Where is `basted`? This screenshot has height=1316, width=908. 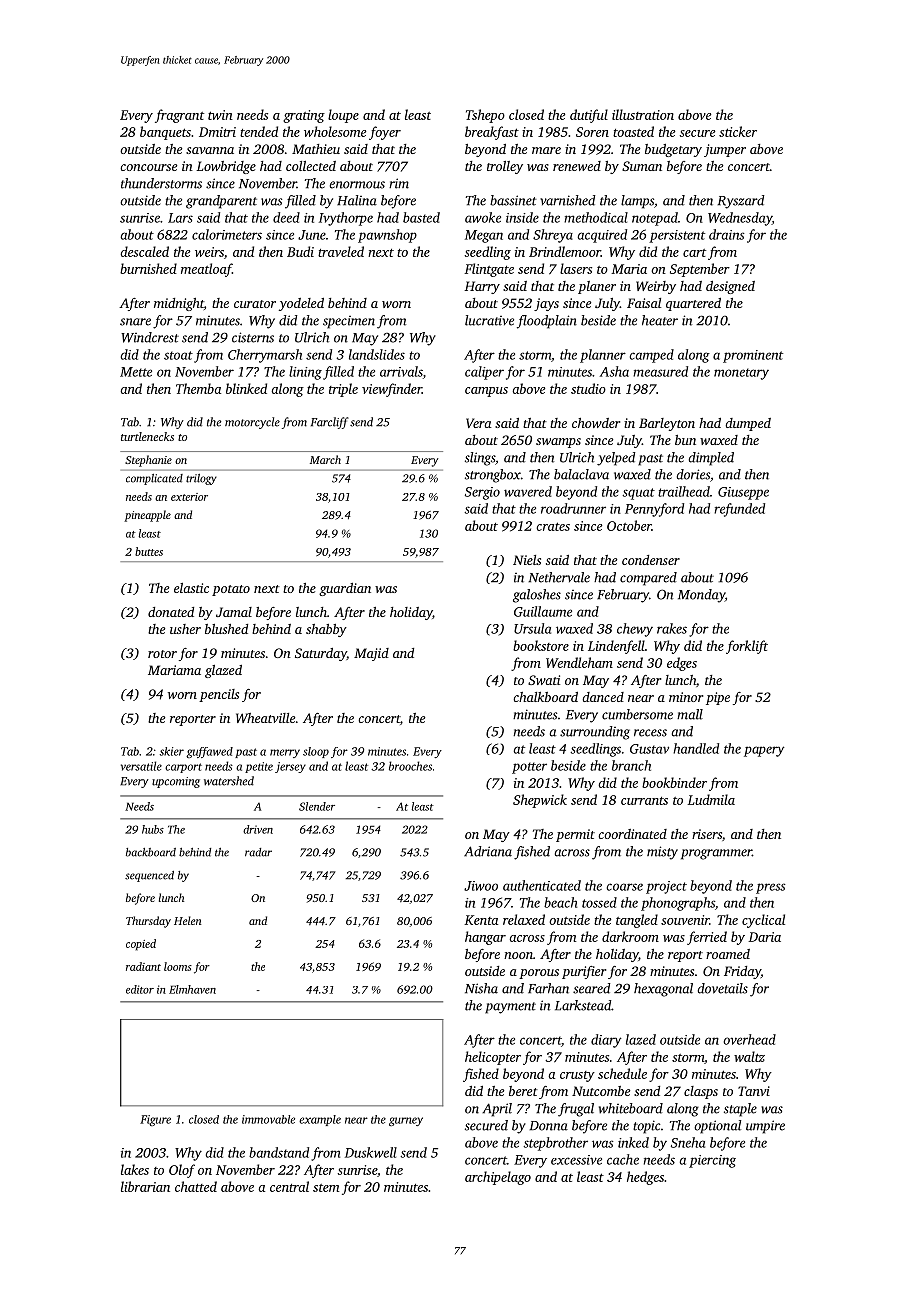 basted is located at coordinates (421, 217).
